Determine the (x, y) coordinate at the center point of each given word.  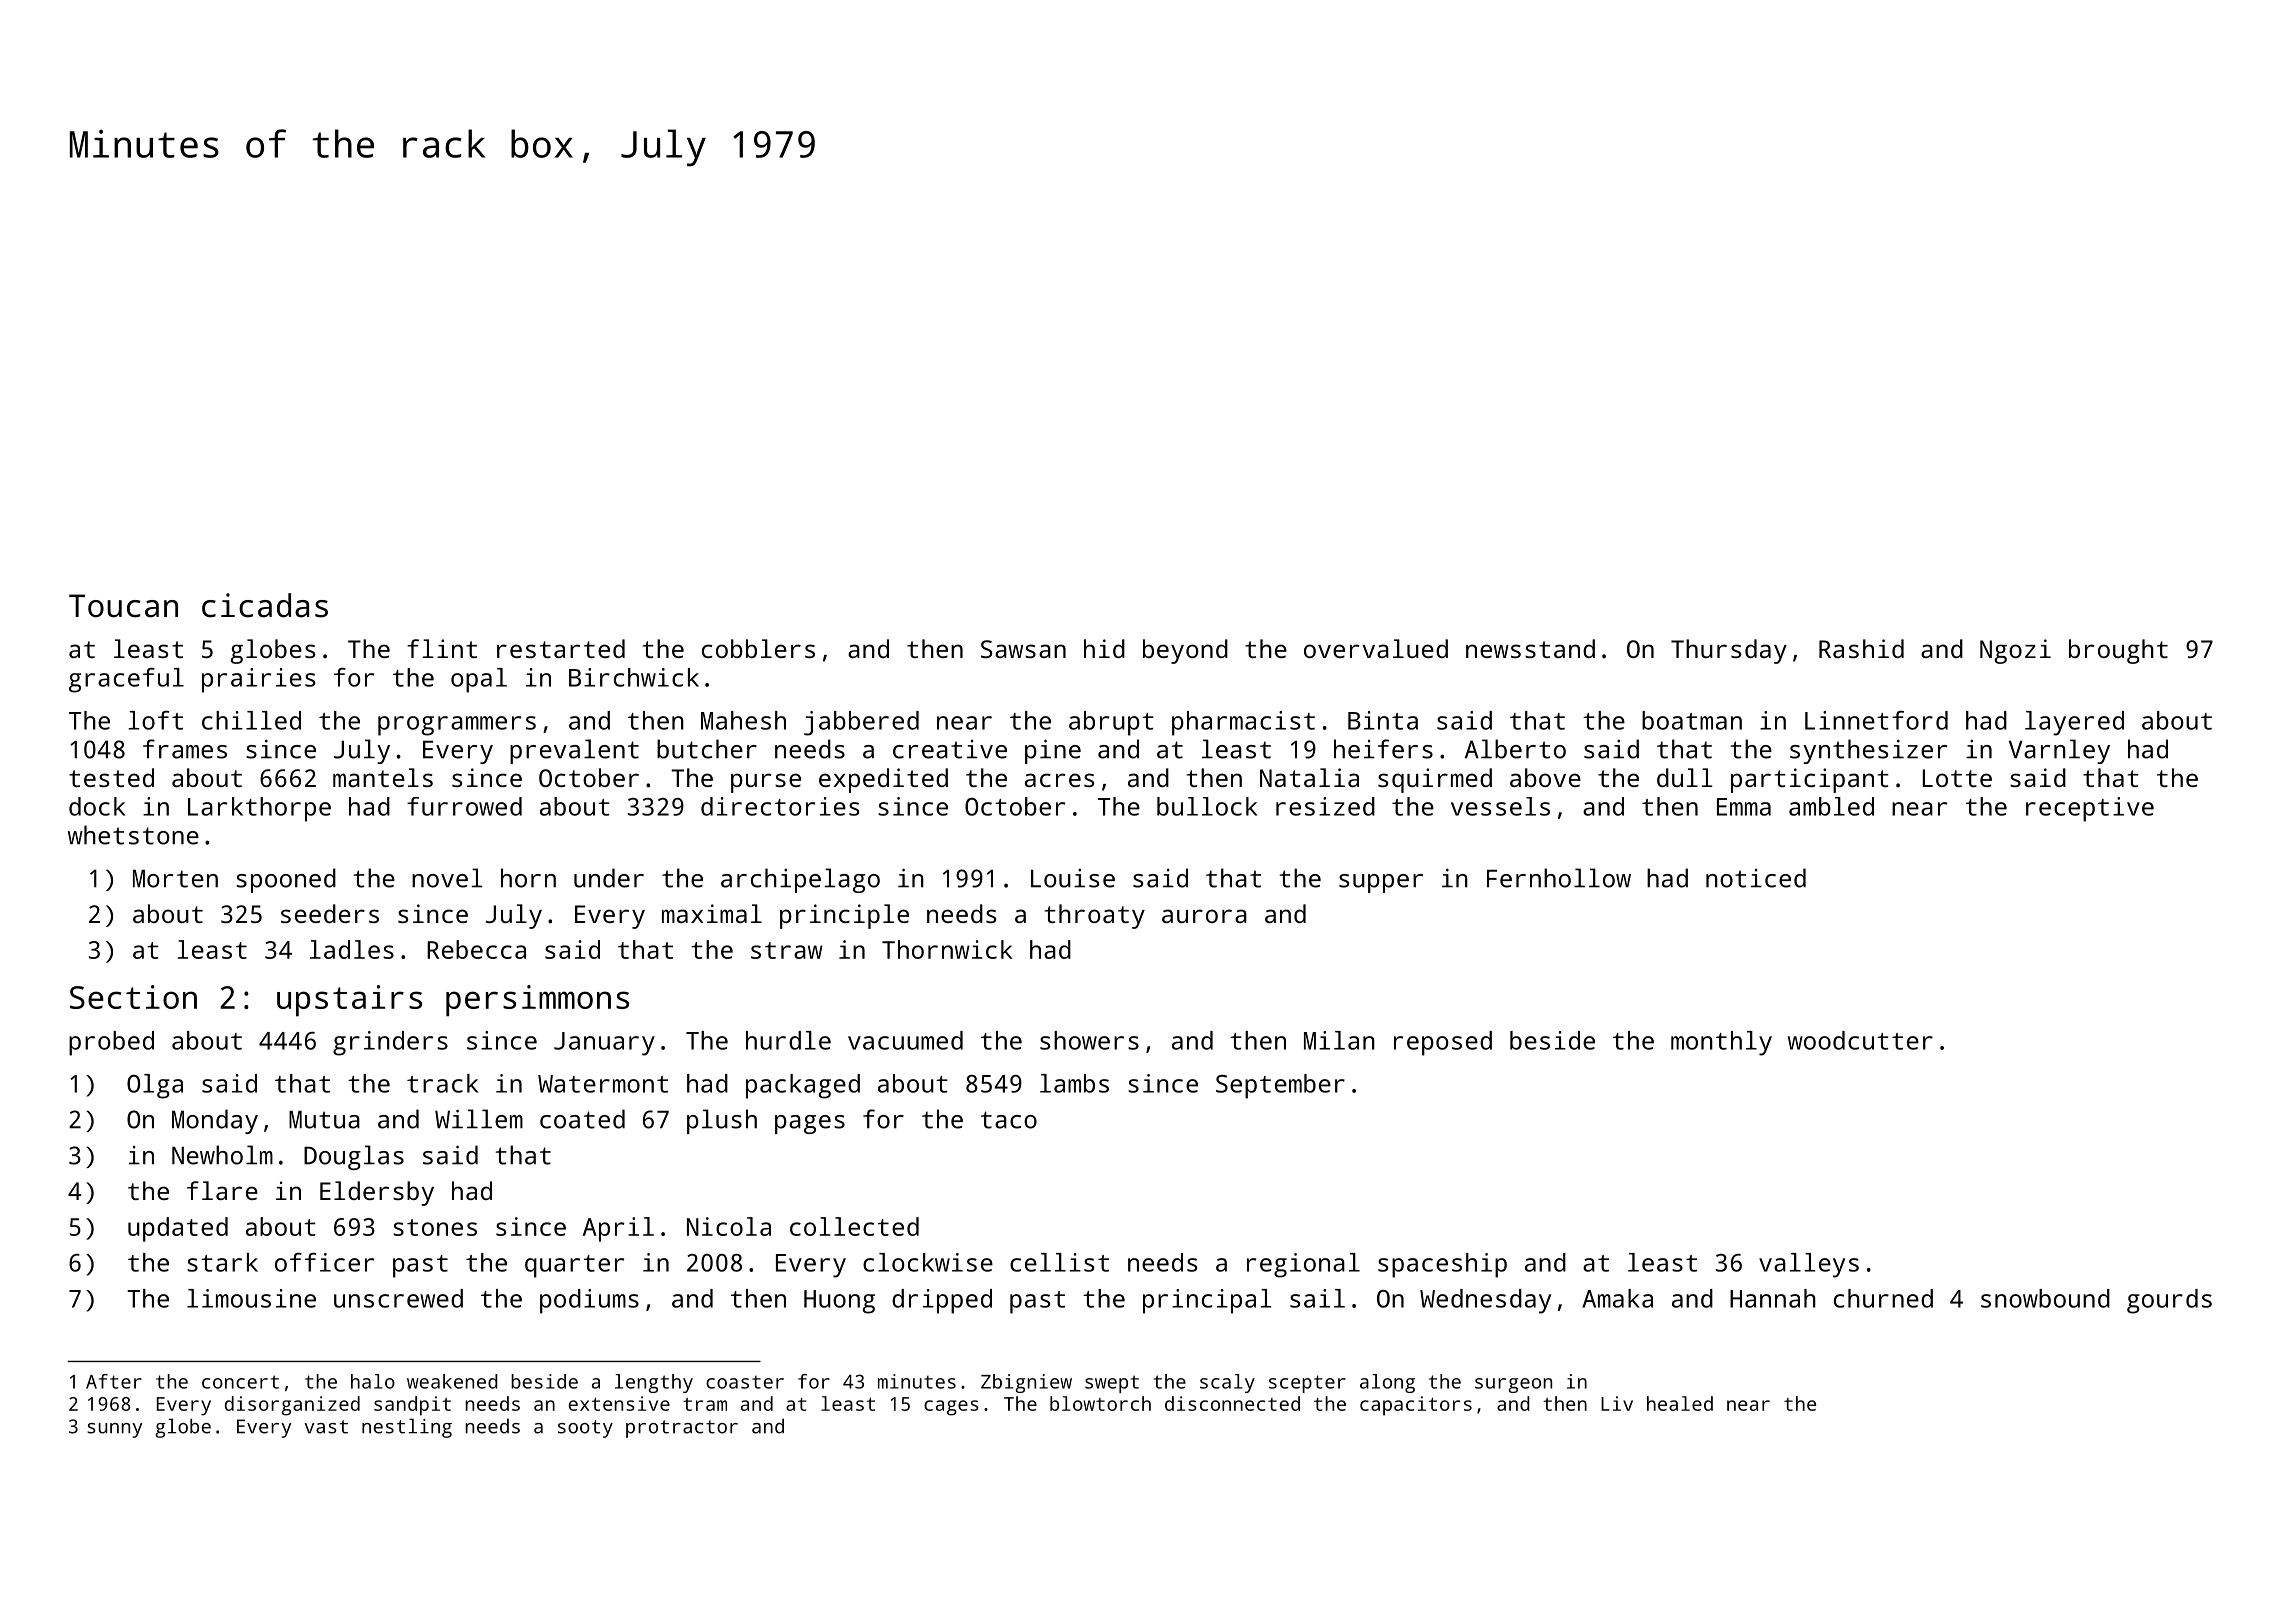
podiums (589, 1301)
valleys (1809, 1265)
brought (2118, 651)
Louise (1073, 878)
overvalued (1376, 648)
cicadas (265, 605)
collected (854, 1226)
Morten (175, 879)
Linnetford (1876, 720)
